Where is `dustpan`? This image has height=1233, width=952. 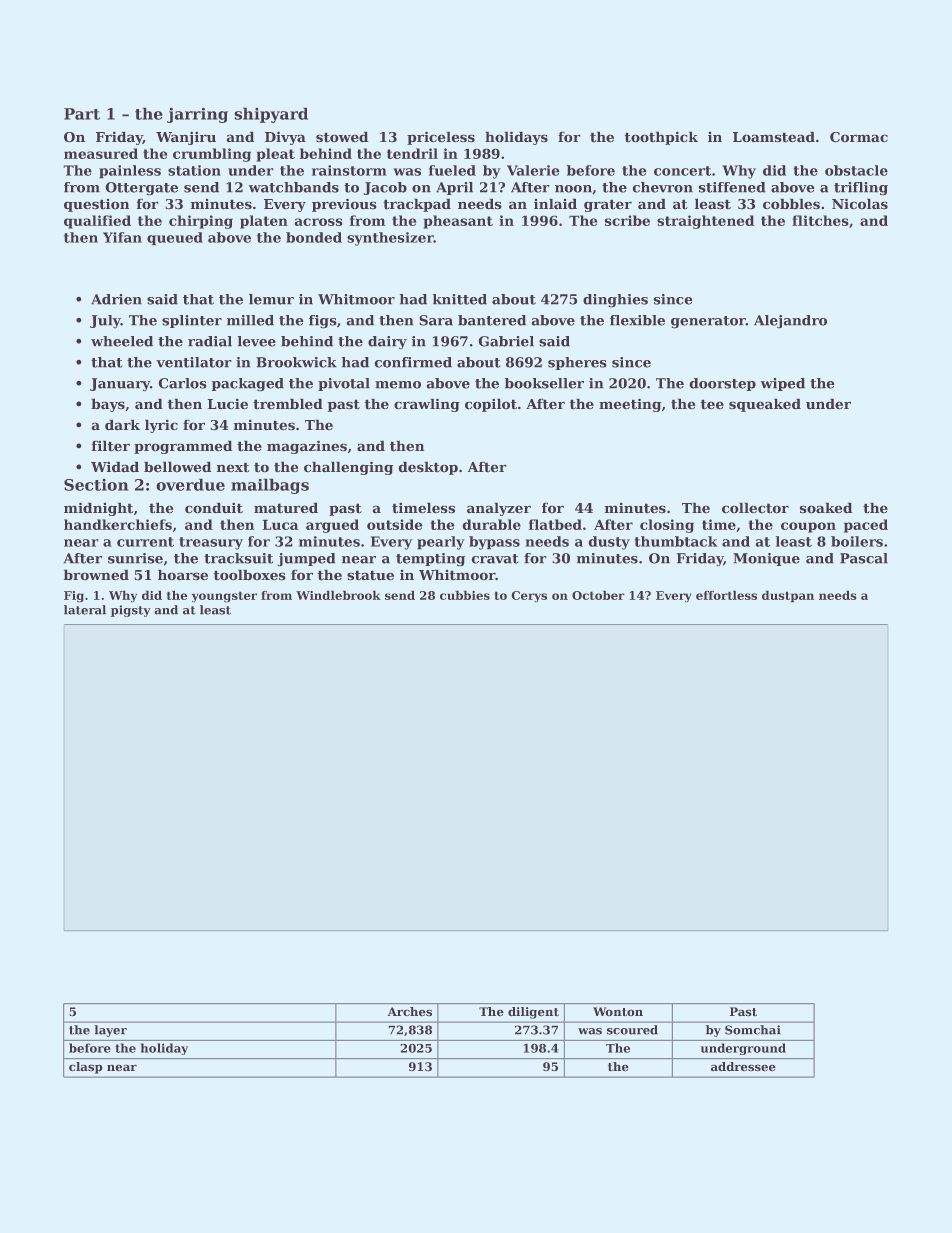
dustpan is located at coordinates (788, 596).
